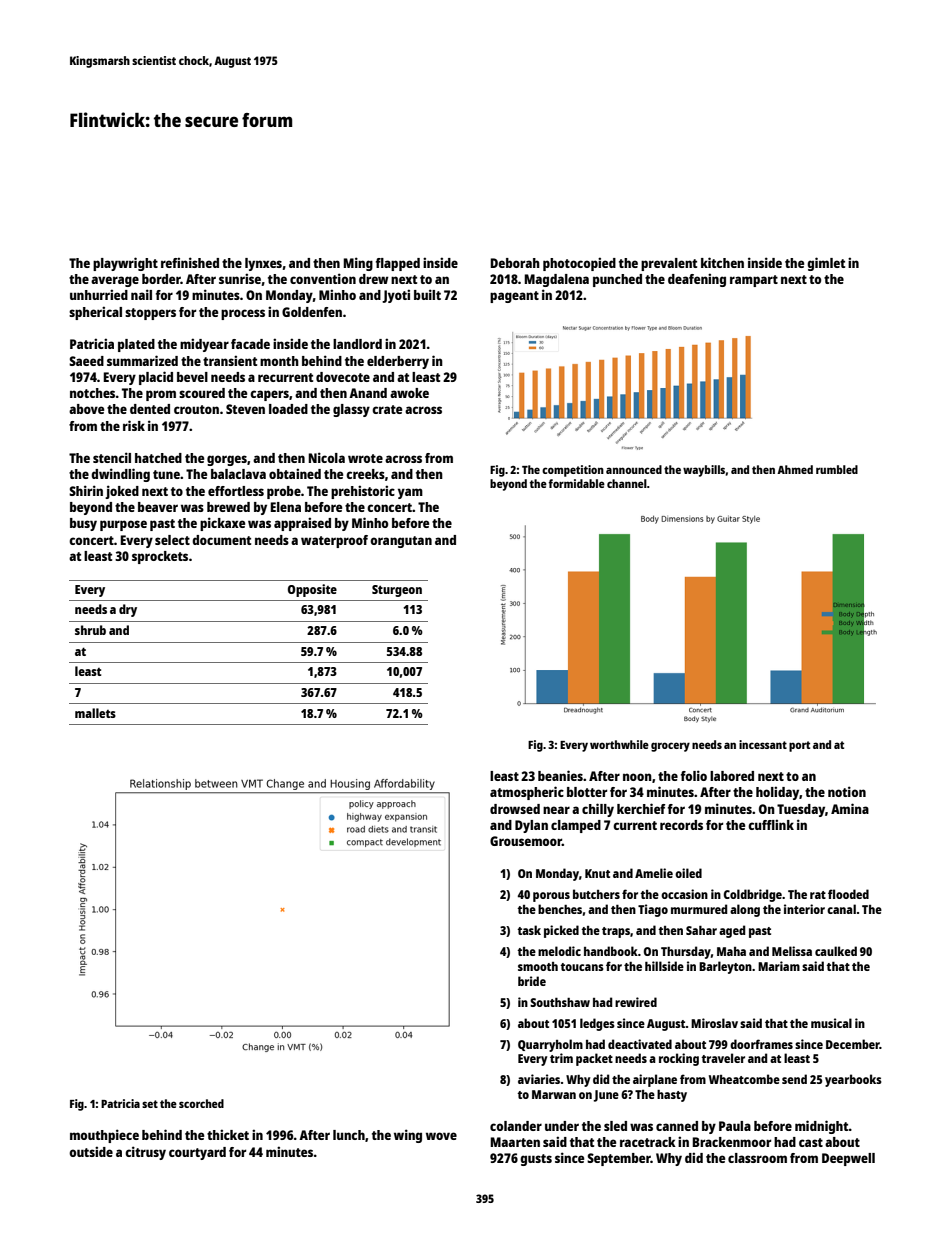 The height and width of the screenshot is (1233, 952). What do you see at coordinates (263, 264) in the screenshot?
I see `lynxes` at bounding box center [263, 264].
